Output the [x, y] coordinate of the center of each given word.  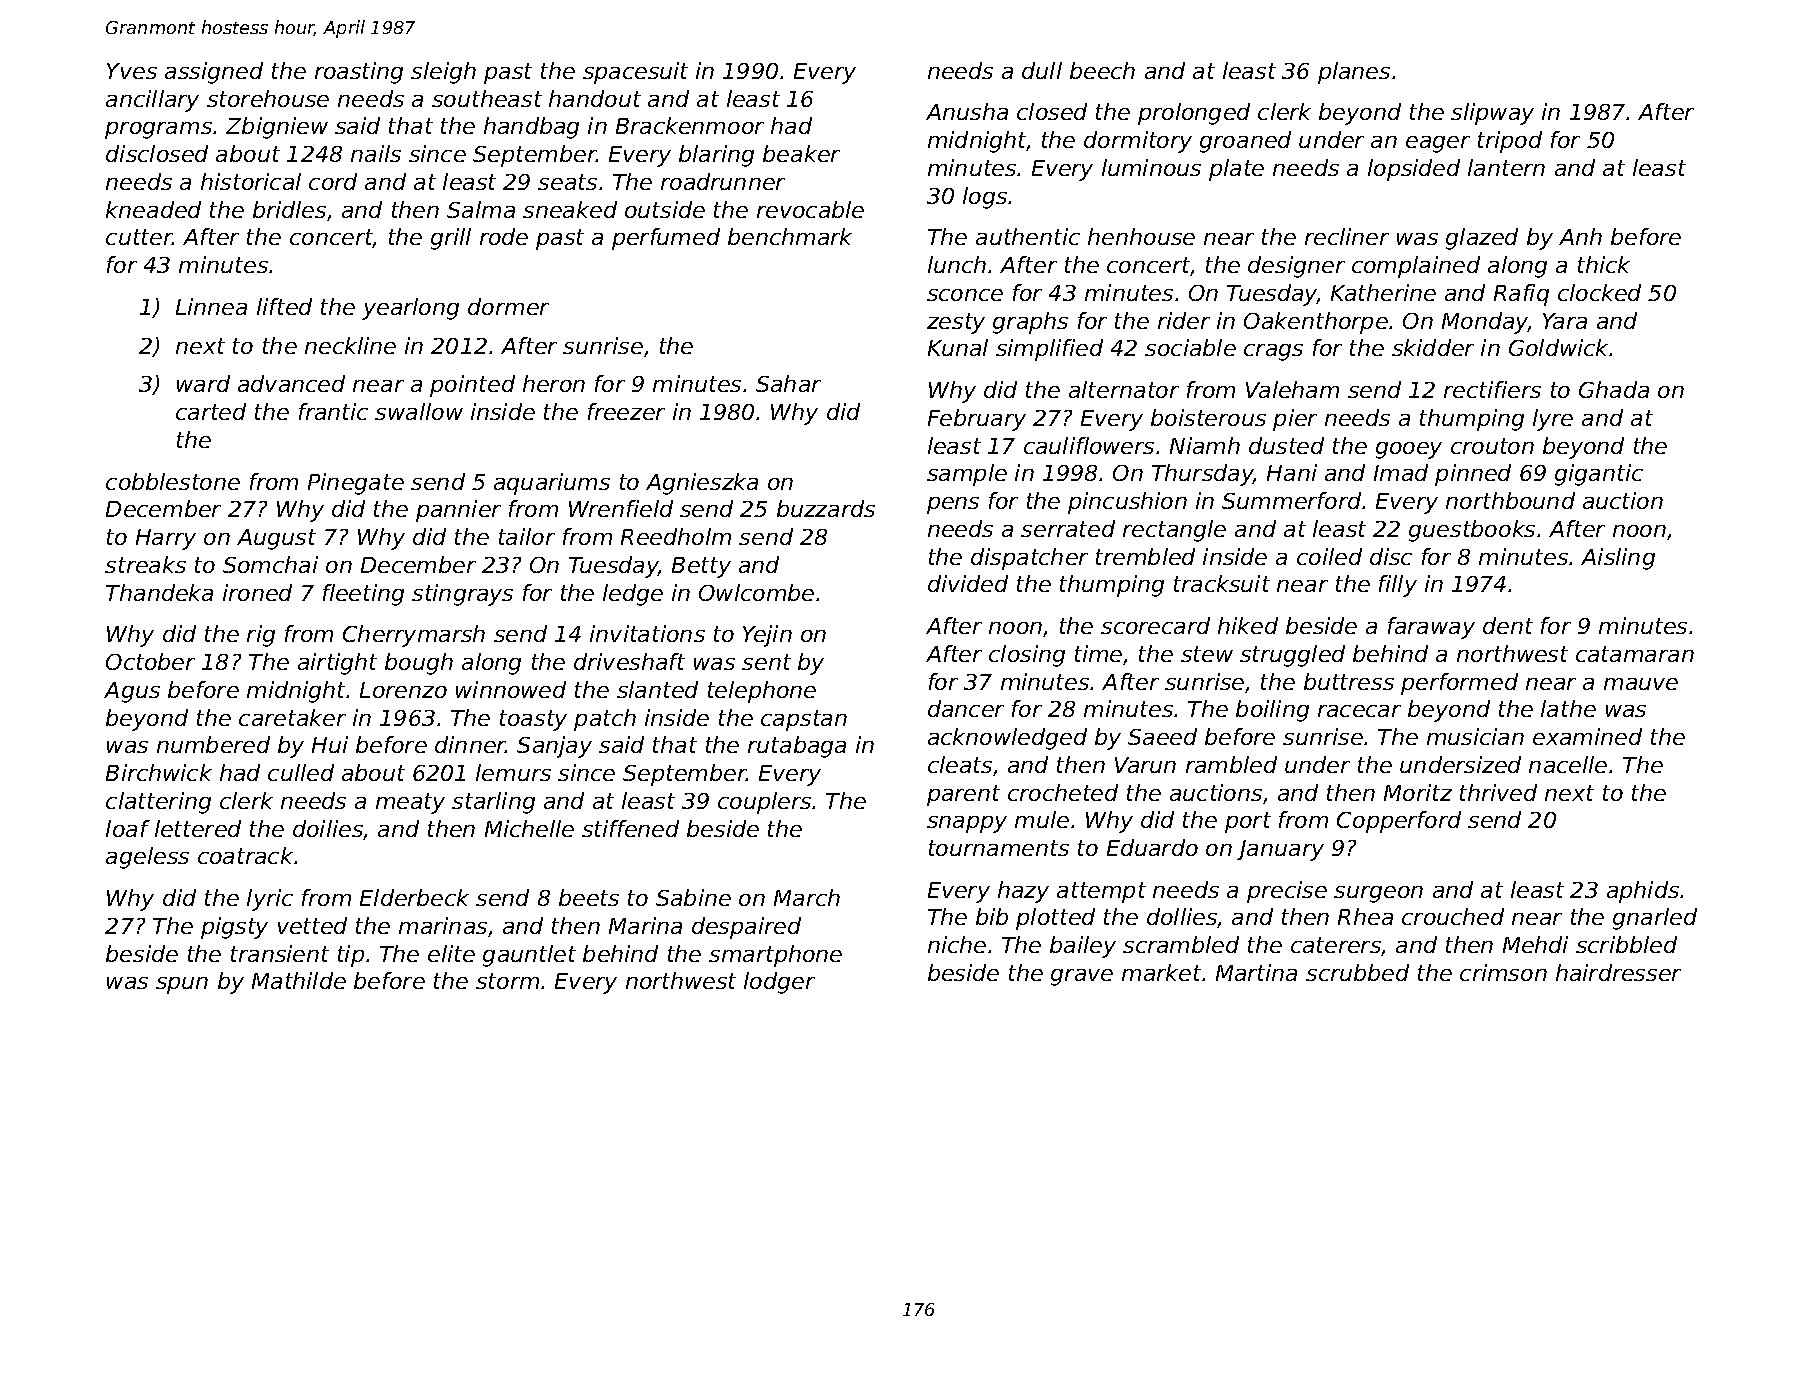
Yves [132, 71]
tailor [527, 536]
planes [1354, 73]
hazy [1023, 892]
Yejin [767, 636]
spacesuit [635, 73]
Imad [1401, 472]
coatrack [245, 855]
